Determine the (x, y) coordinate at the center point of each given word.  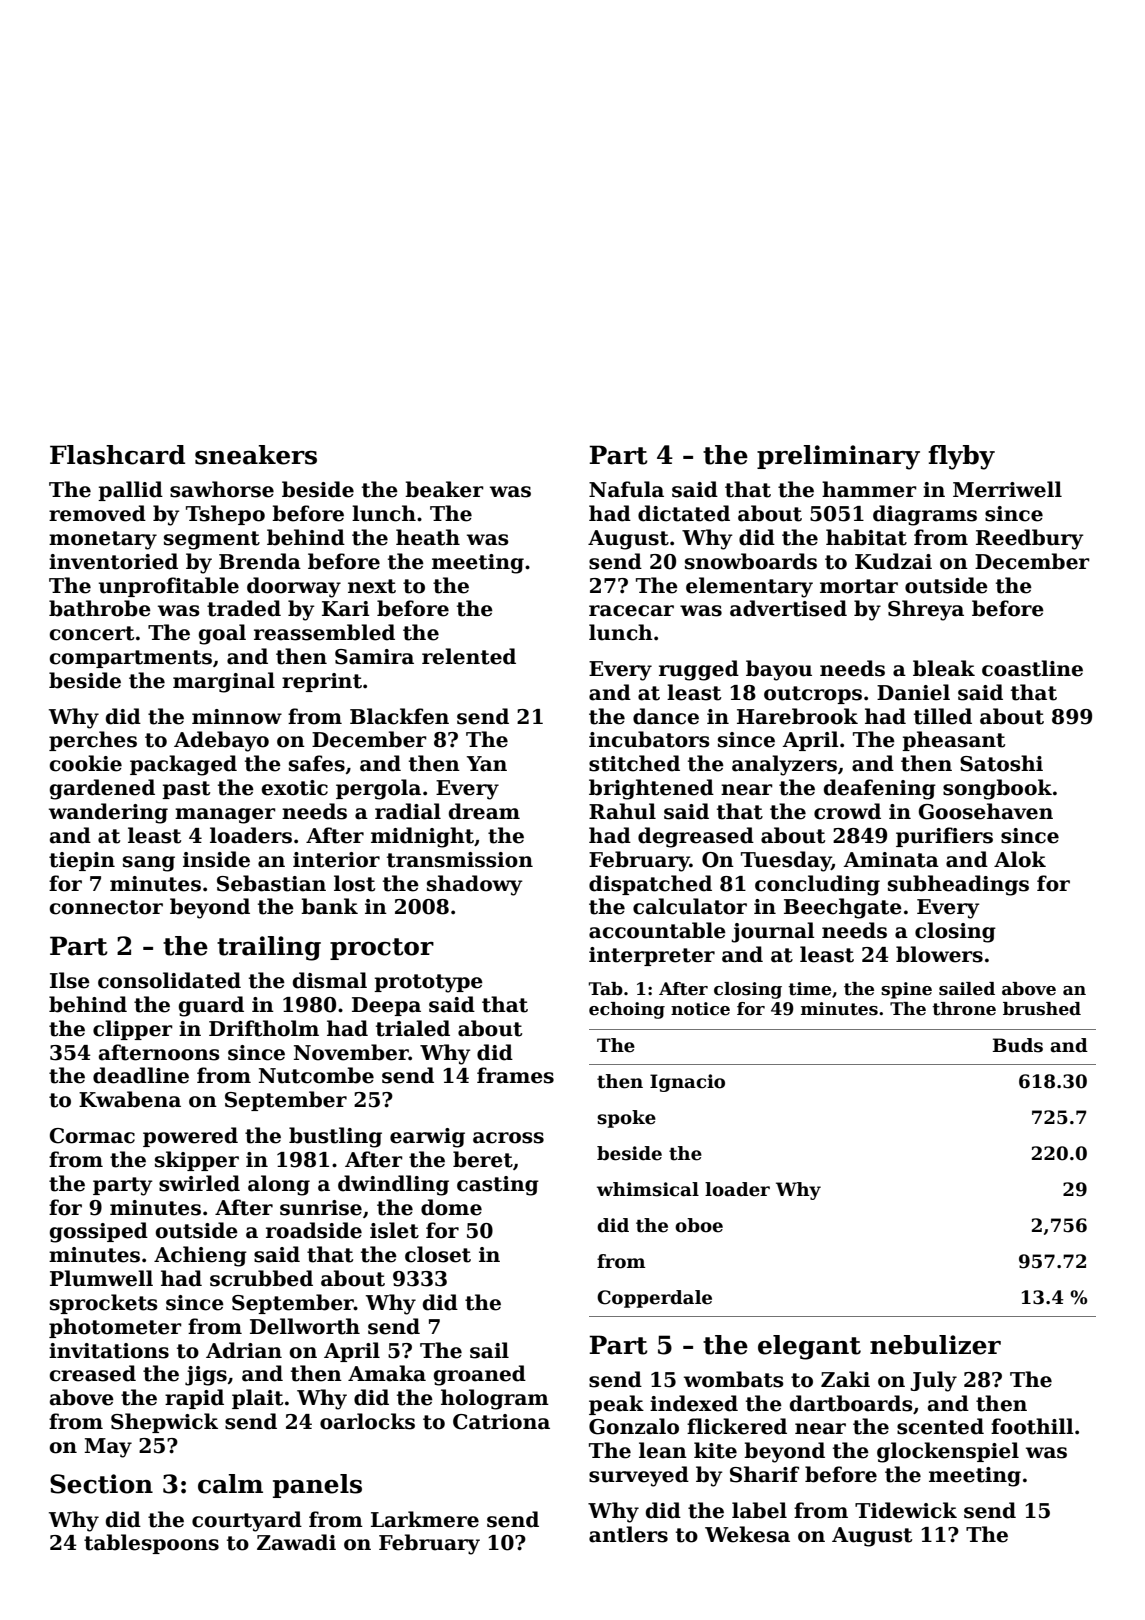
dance (666, 716)
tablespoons (151, 1544)
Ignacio (687, 1083)
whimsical (648, 1189)
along (279, 1185)
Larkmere (425, 1519)
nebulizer (935, 1345)
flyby (961, 457)
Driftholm (264, 1028)
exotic (295, 788)
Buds (1018, 1045)
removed (97, 513)
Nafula (626, 489)
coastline (1032, 668)
